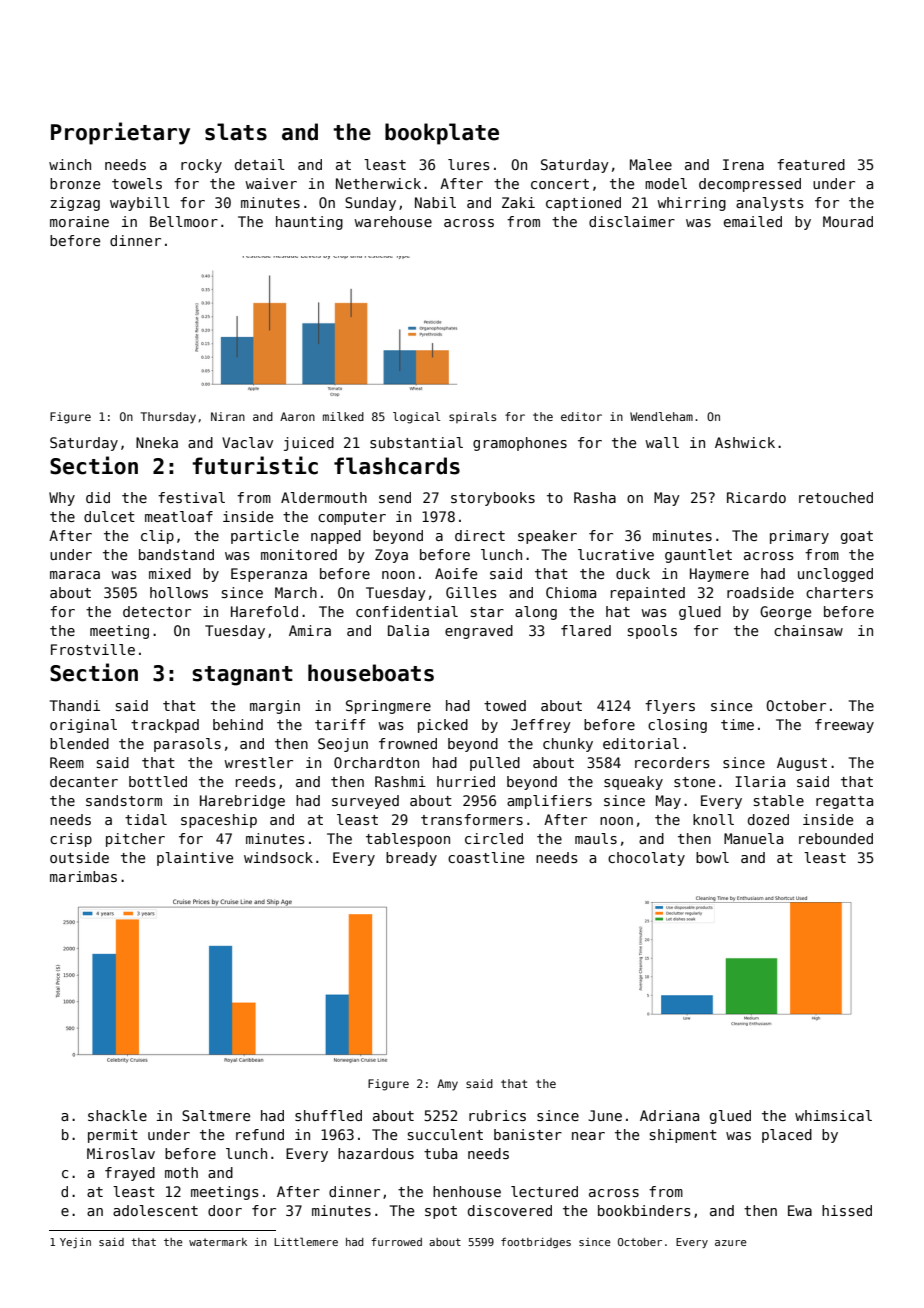 Image resolution: width=924 pixels, height=1308 pixels. Describe the element at coordinates (595, 497) in the screenshot. I see `Rasha` at that location.
